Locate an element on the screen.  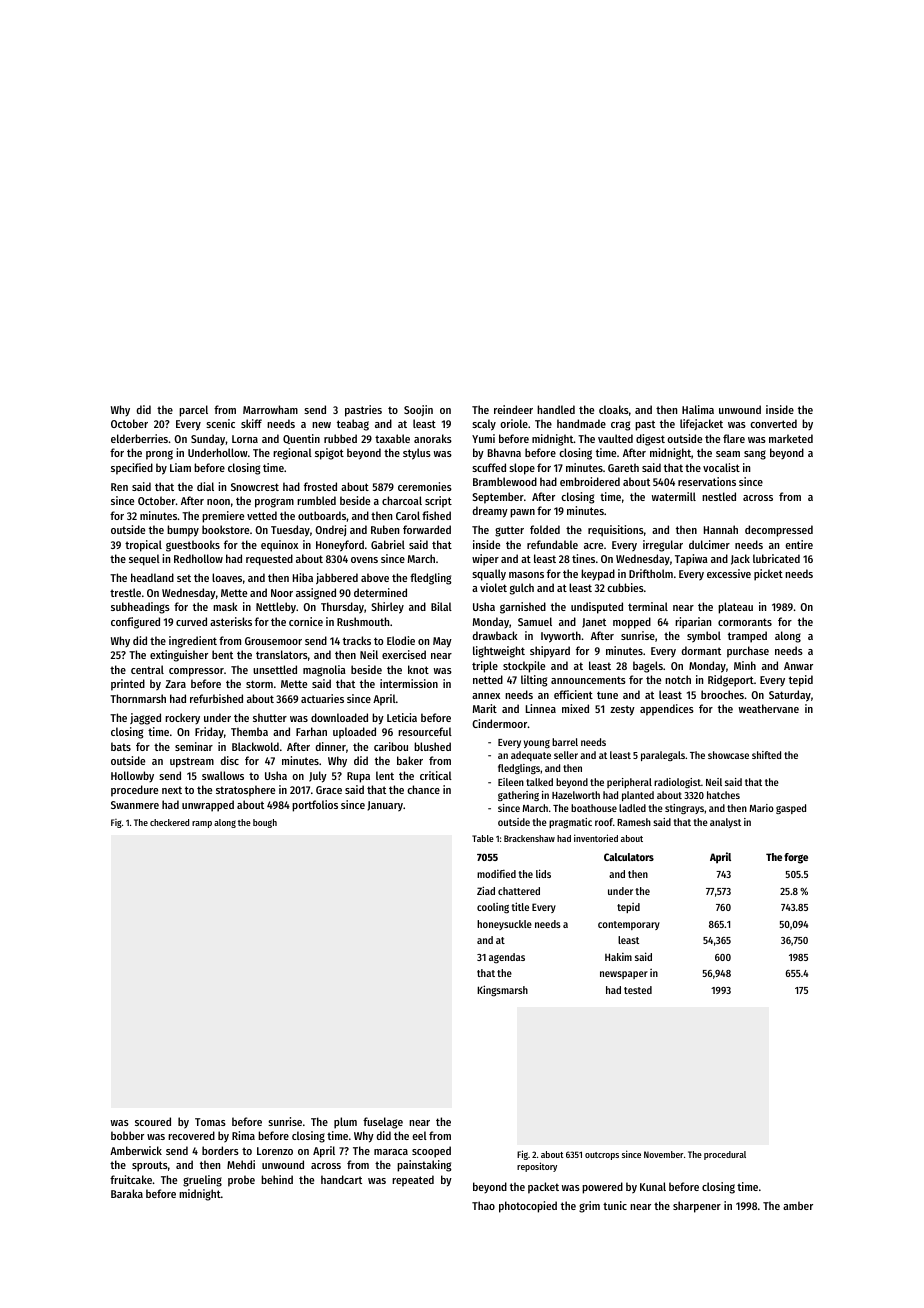
Halima is located at coordinates (698, 409).
